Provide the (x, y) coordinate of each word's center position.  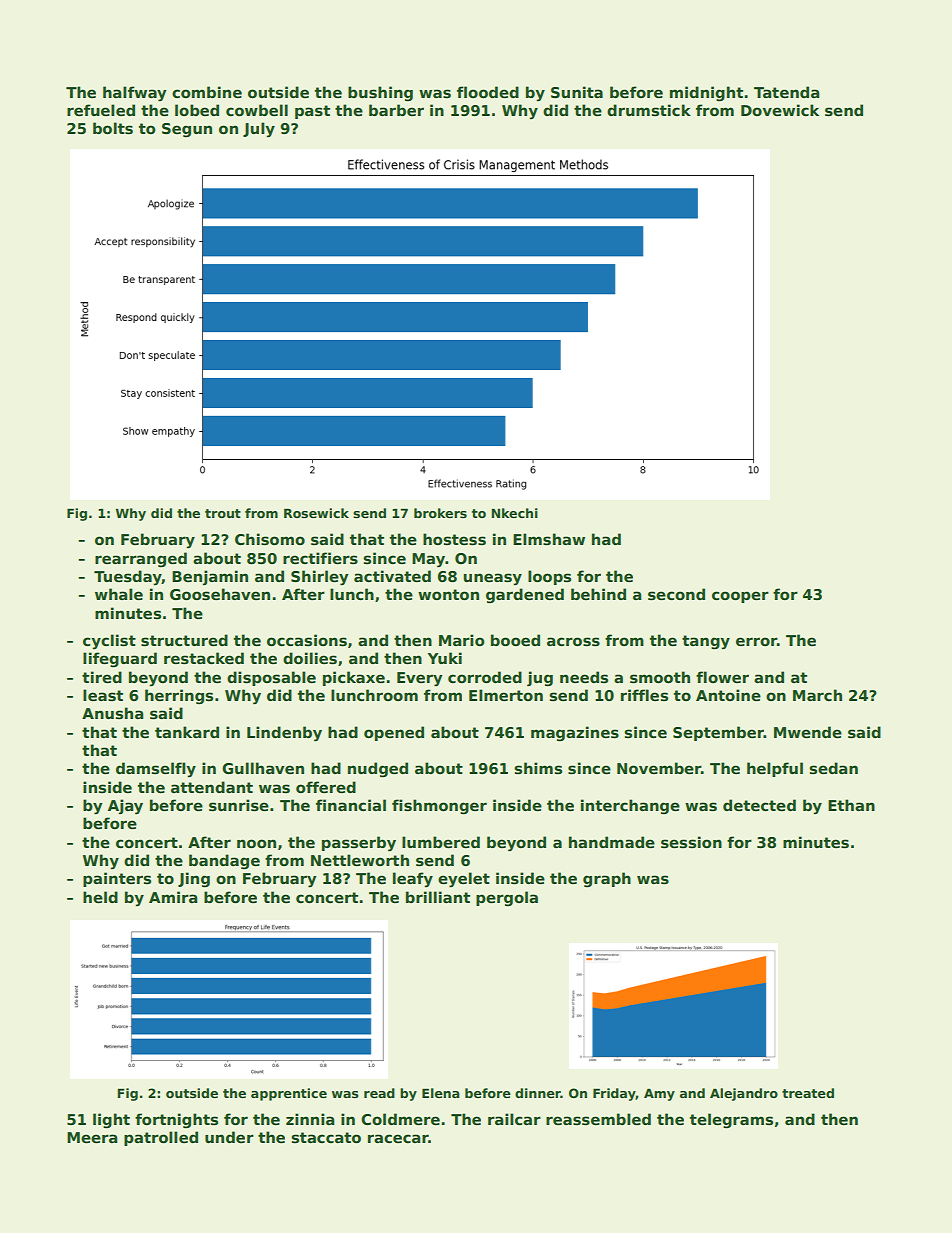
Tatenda (787, 92)
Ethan (851, 805)
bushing (380, 94)
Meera (92, 1137)
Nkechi (514, 513)
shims (538, 768)
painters (117, 879)
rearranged (141, 559)
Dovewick (780, 110)
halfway (135, 94)
